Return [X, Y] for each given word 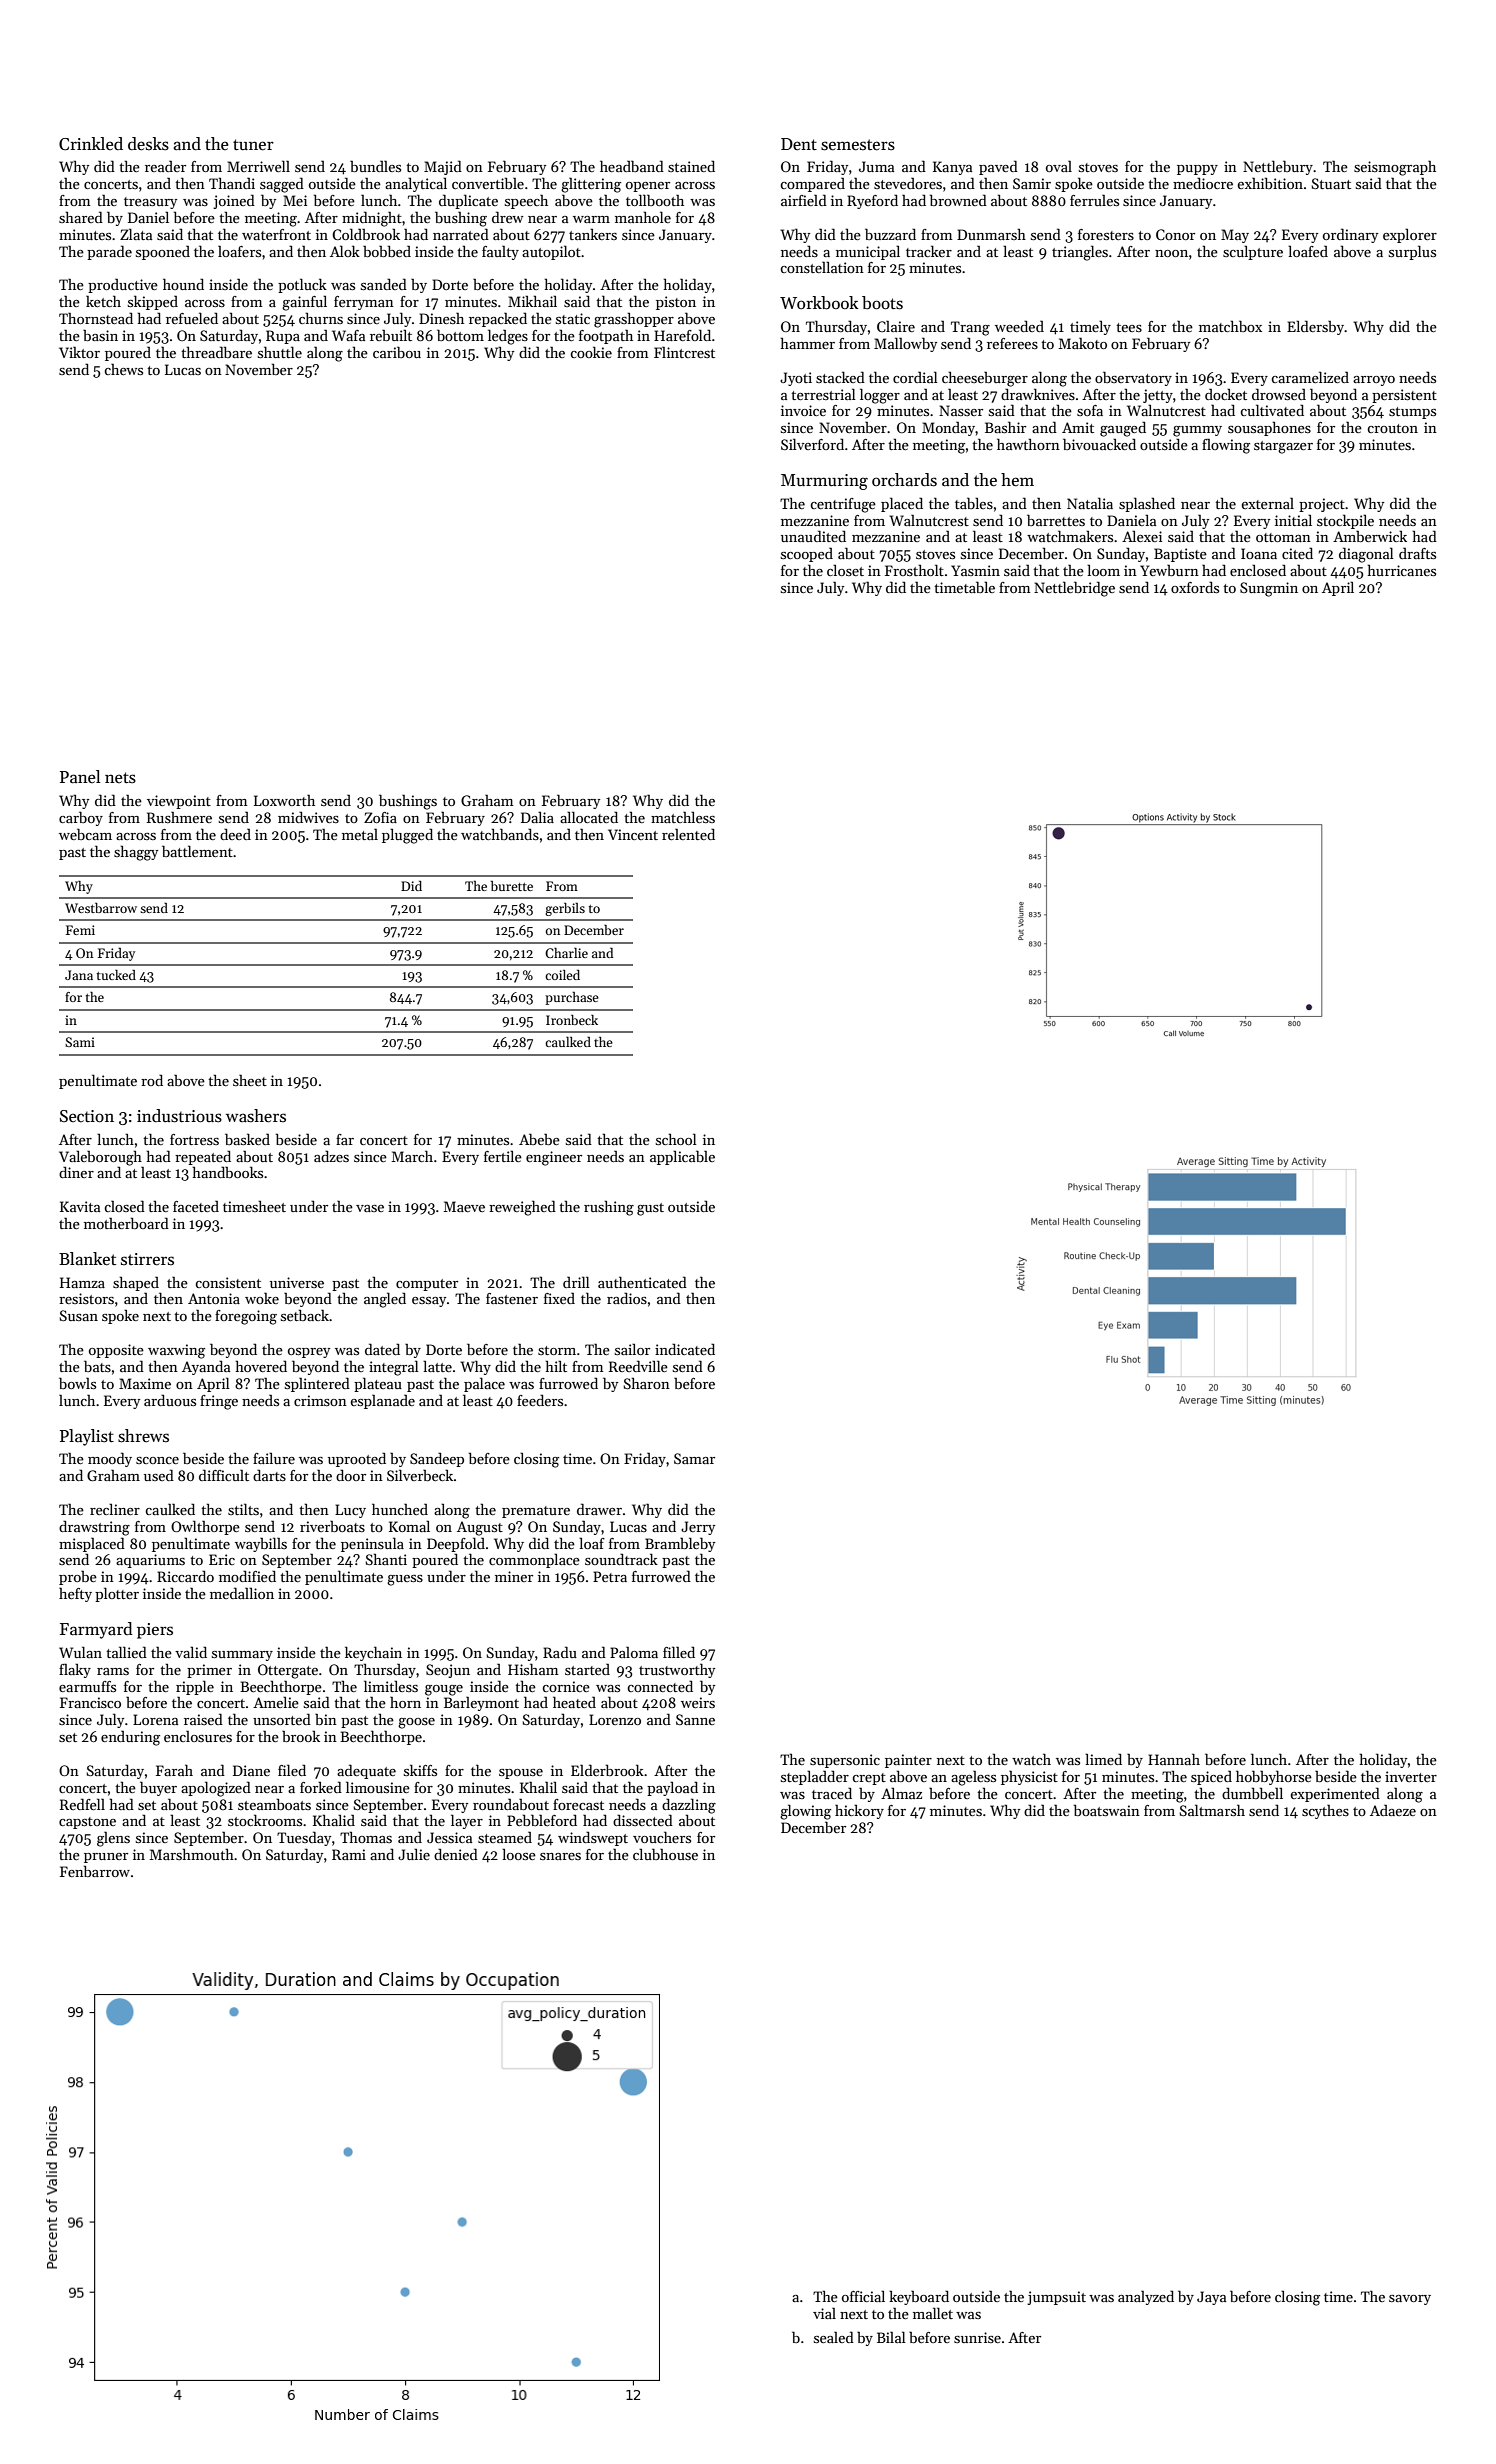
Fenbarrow [95, 1871]
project [1322, 505]
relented [688, 834]
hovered [261, 1366]
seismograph [1395, 168]
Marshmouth [192, 1854]
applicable [682, 1157]
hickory [859, 1811]
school [676, 1139]
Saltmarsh [1212, 1810]
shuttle [280, 352]
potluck [302, 285]
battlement [197, 851]
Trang [970, 328]
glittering [591, 185]
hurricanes [1401, 570]
